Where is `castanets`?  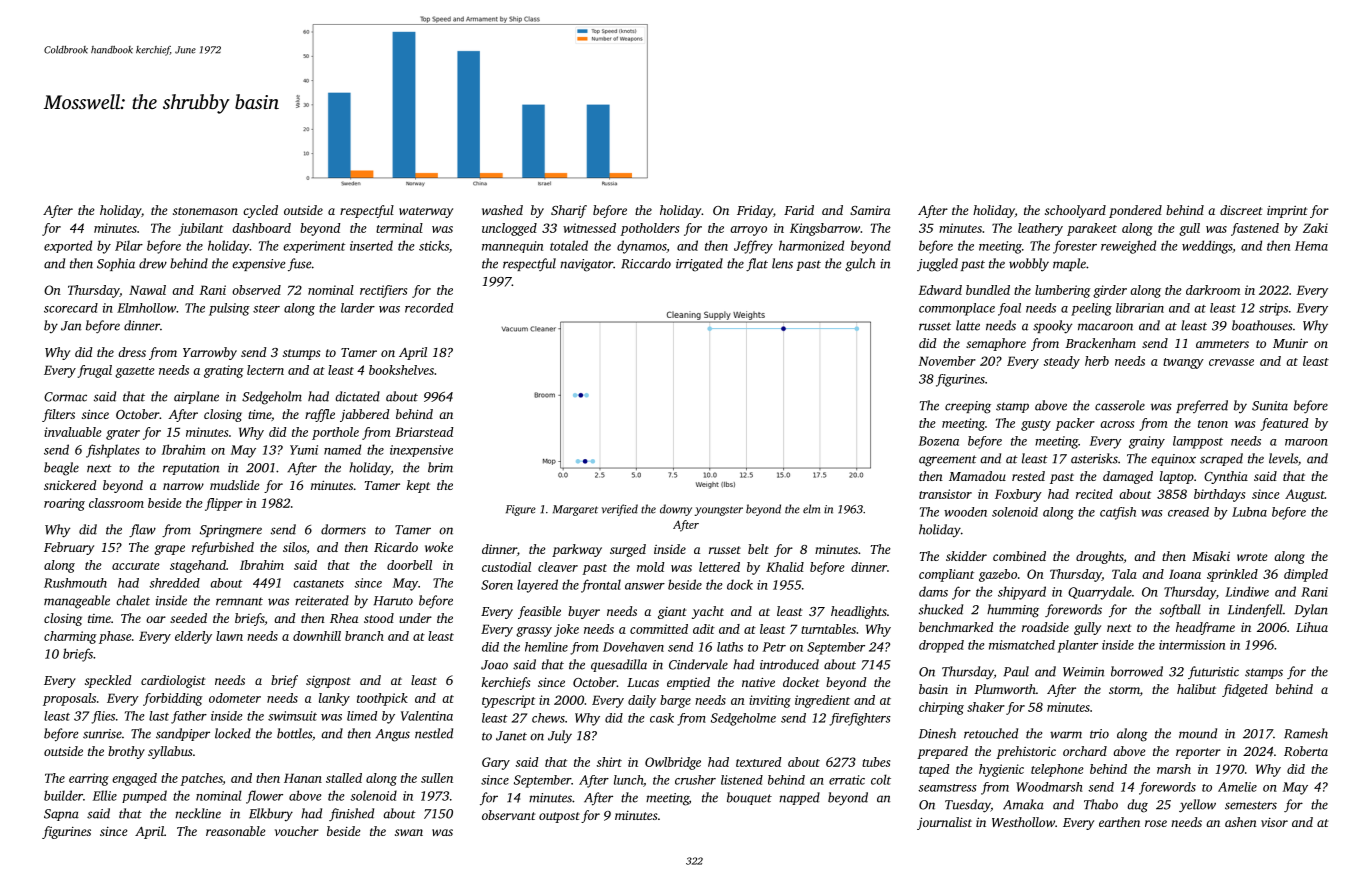
castanets is located at coordinates (318, 584).
